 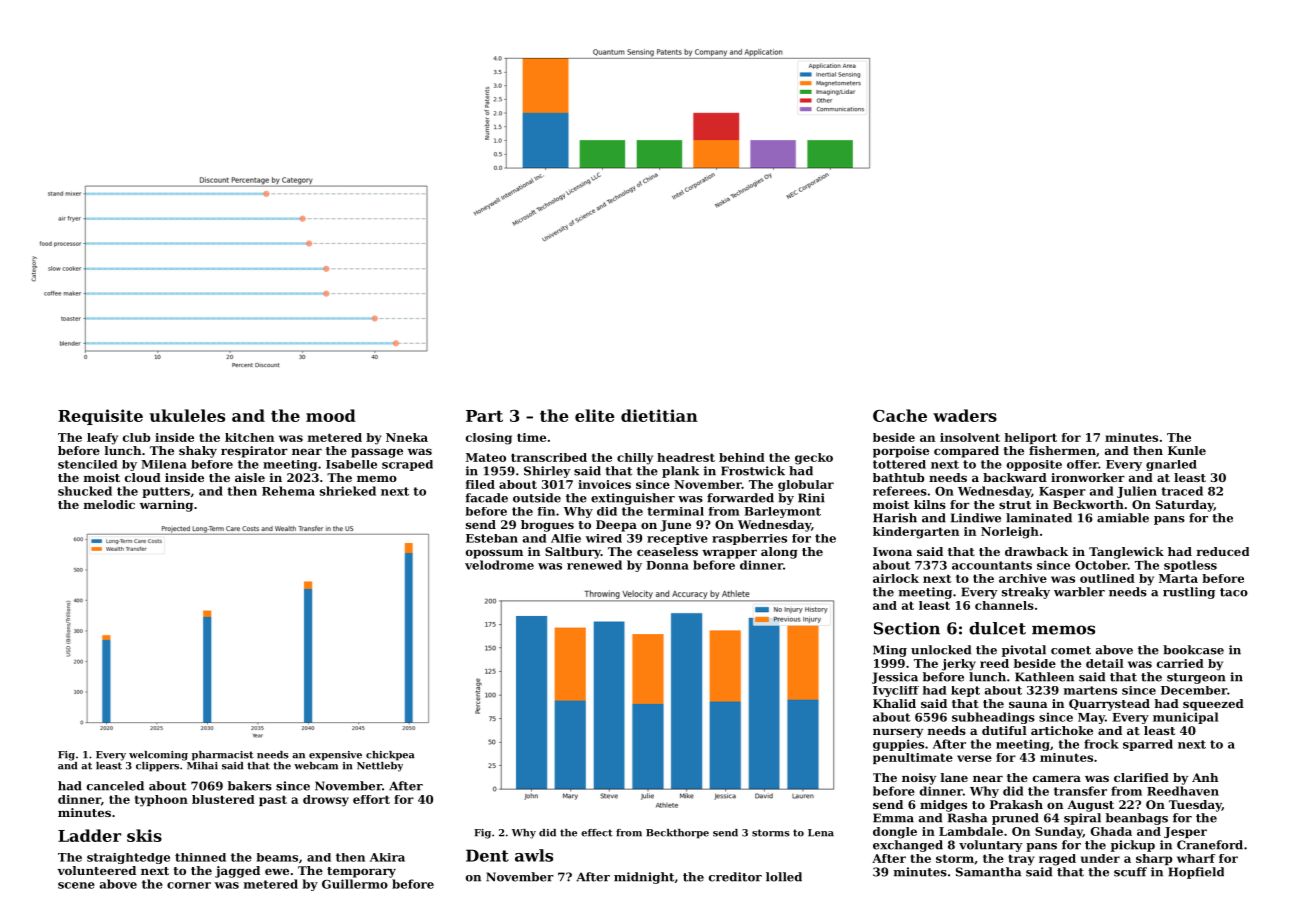 What do you see at coordinates (115, 786) in the screenshot?
I see `canceled` at bounding box center [115, 786].
